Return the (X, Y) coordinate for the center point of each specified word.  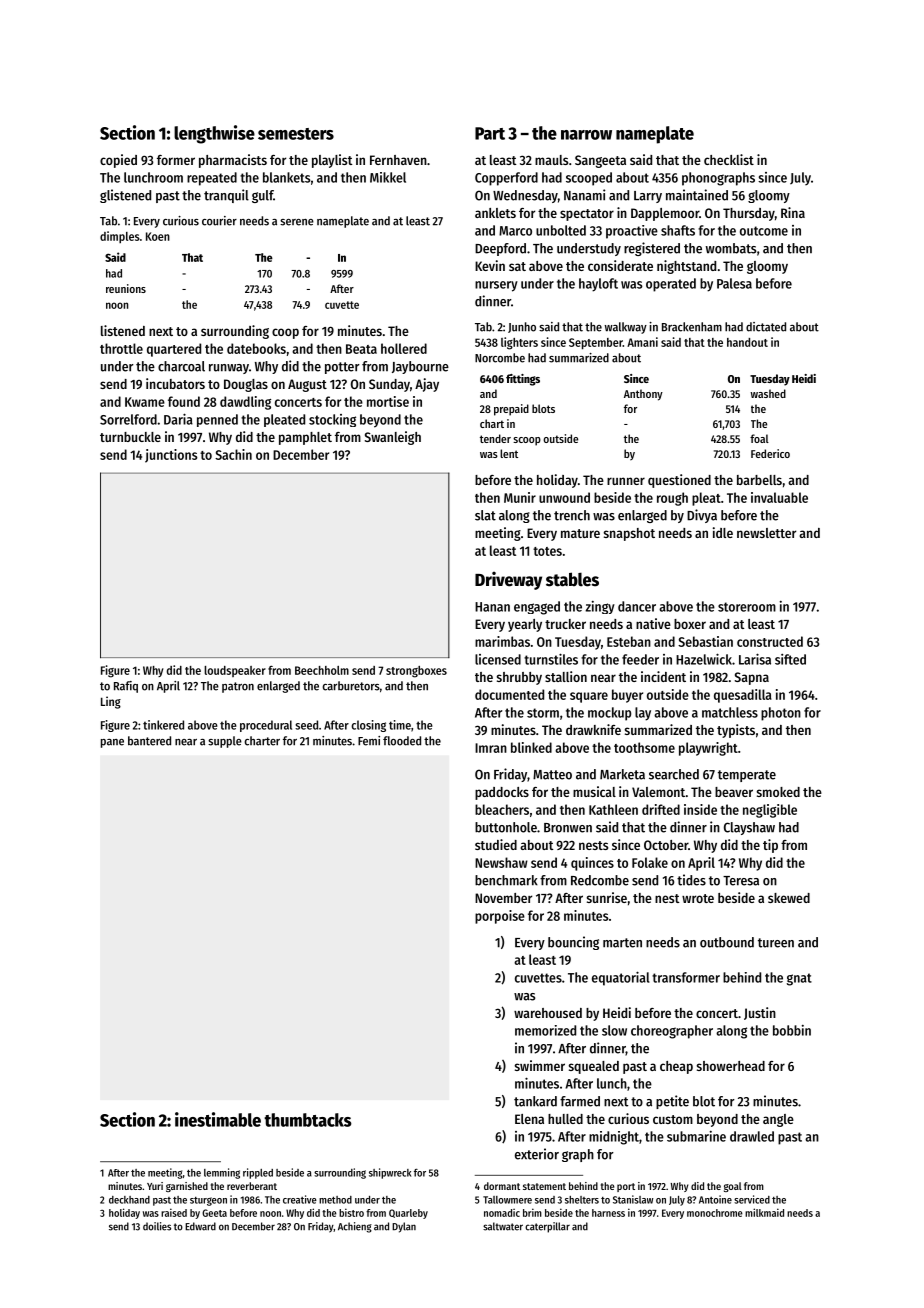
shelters (582, 1200)
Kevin (490, 265)
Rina (793, 212)
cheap (676, 1067)
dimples (120, 237)
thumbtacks (308, 1120)
